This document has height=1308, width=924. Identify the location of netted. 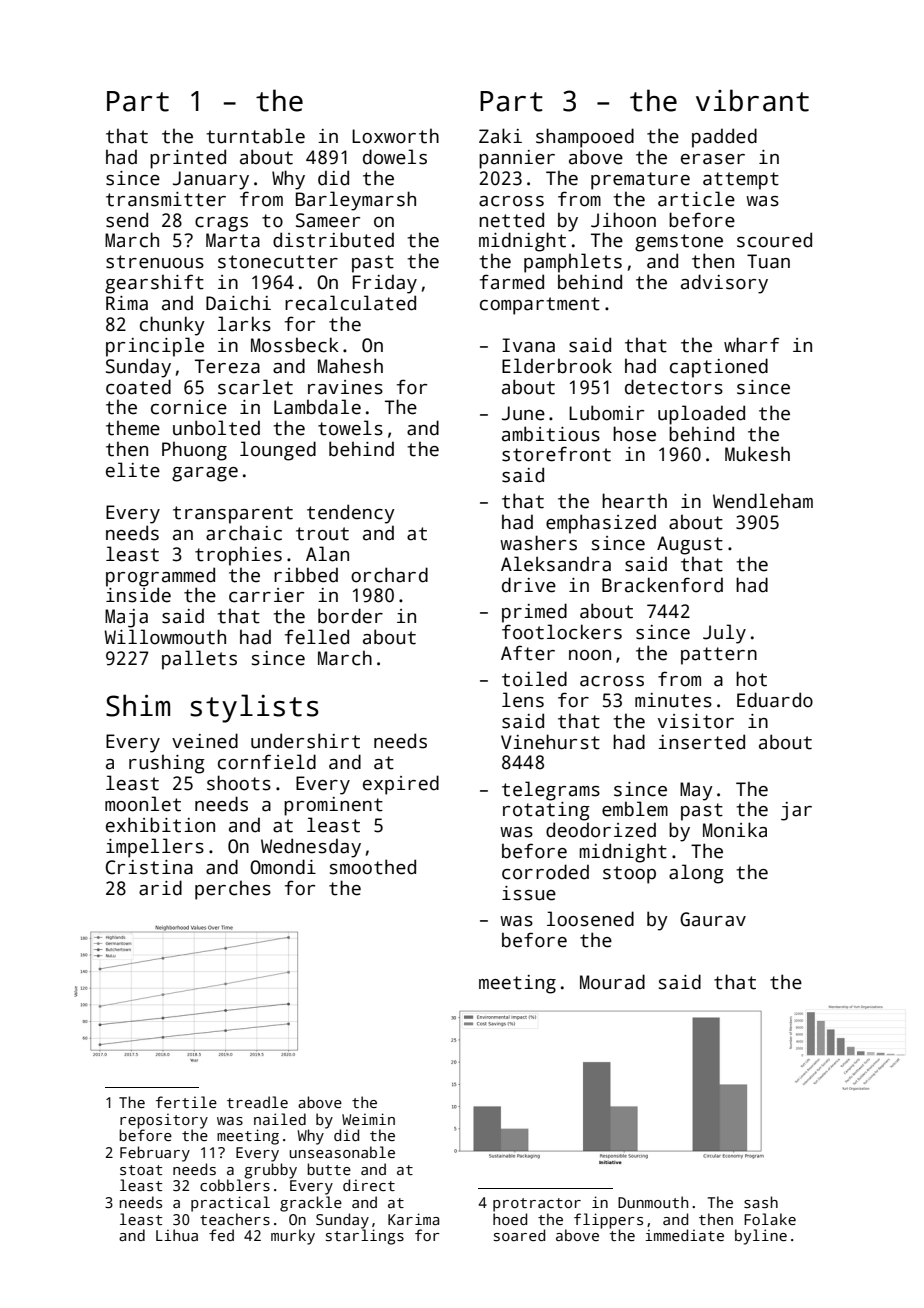
(511, 220).
